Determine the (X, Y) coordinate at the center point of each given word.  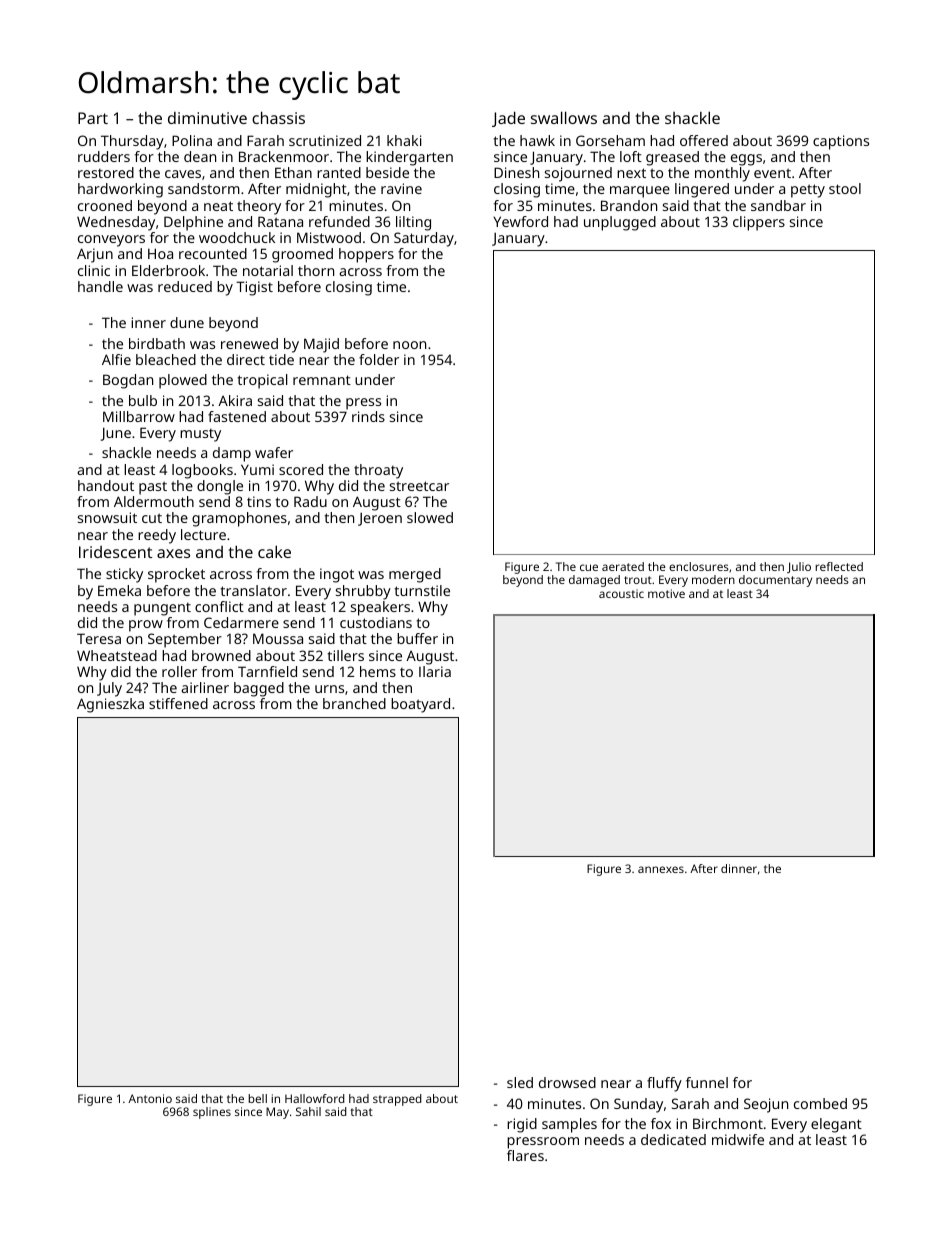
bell (257, 1098)
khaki (404, 140)
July (109, 689)
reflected (839, 566)
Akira (235, 400)
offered (704, 140)
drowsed (567, 1082)
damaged (594, 581)
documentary (775, 581)
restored (106, 172)
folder (379, 359)
